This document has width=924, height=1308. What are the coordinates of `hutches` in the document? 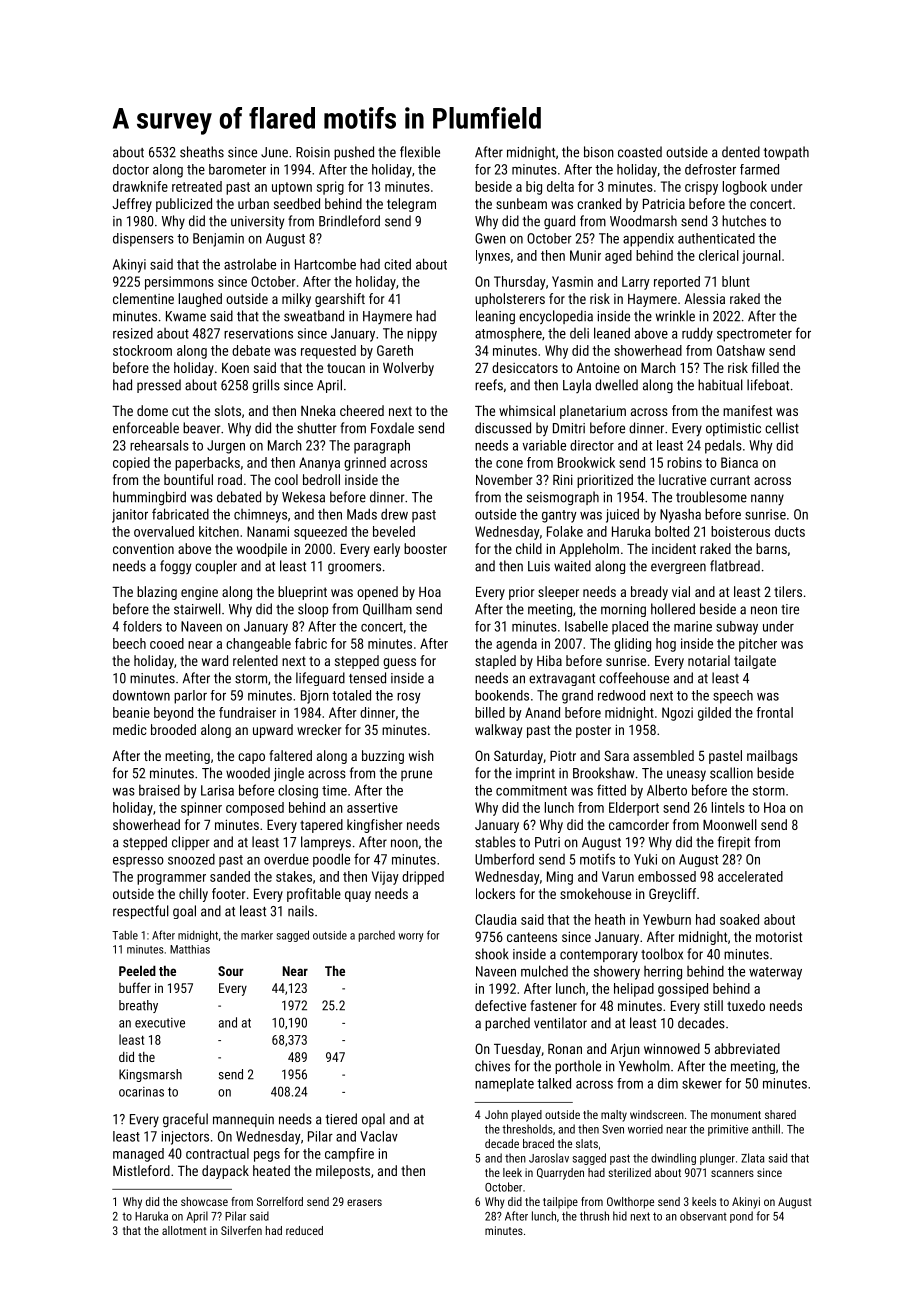 It's located at (744, 221).
